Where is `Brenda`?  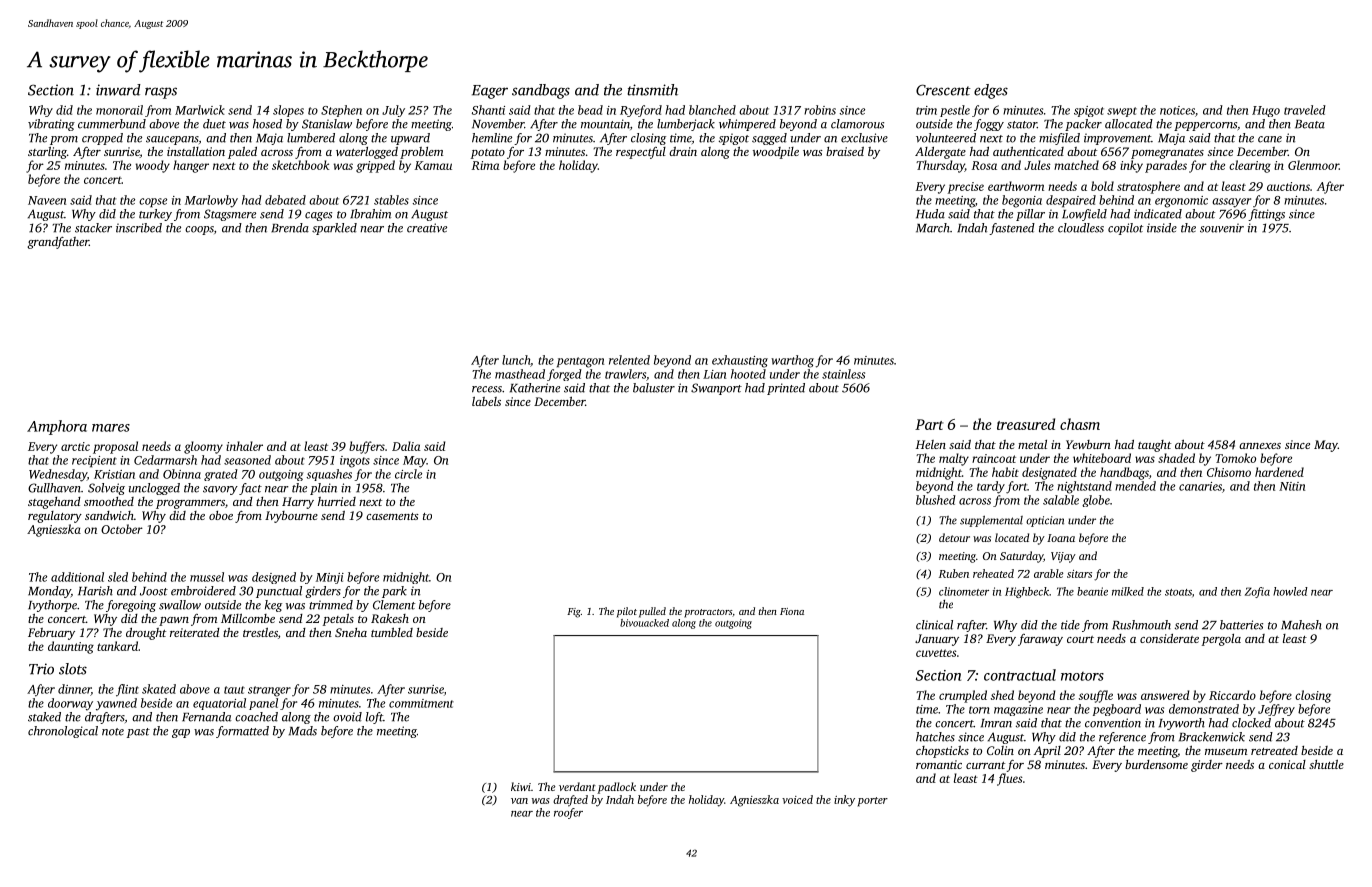 Brenda is located at coordinates (290, 228).
